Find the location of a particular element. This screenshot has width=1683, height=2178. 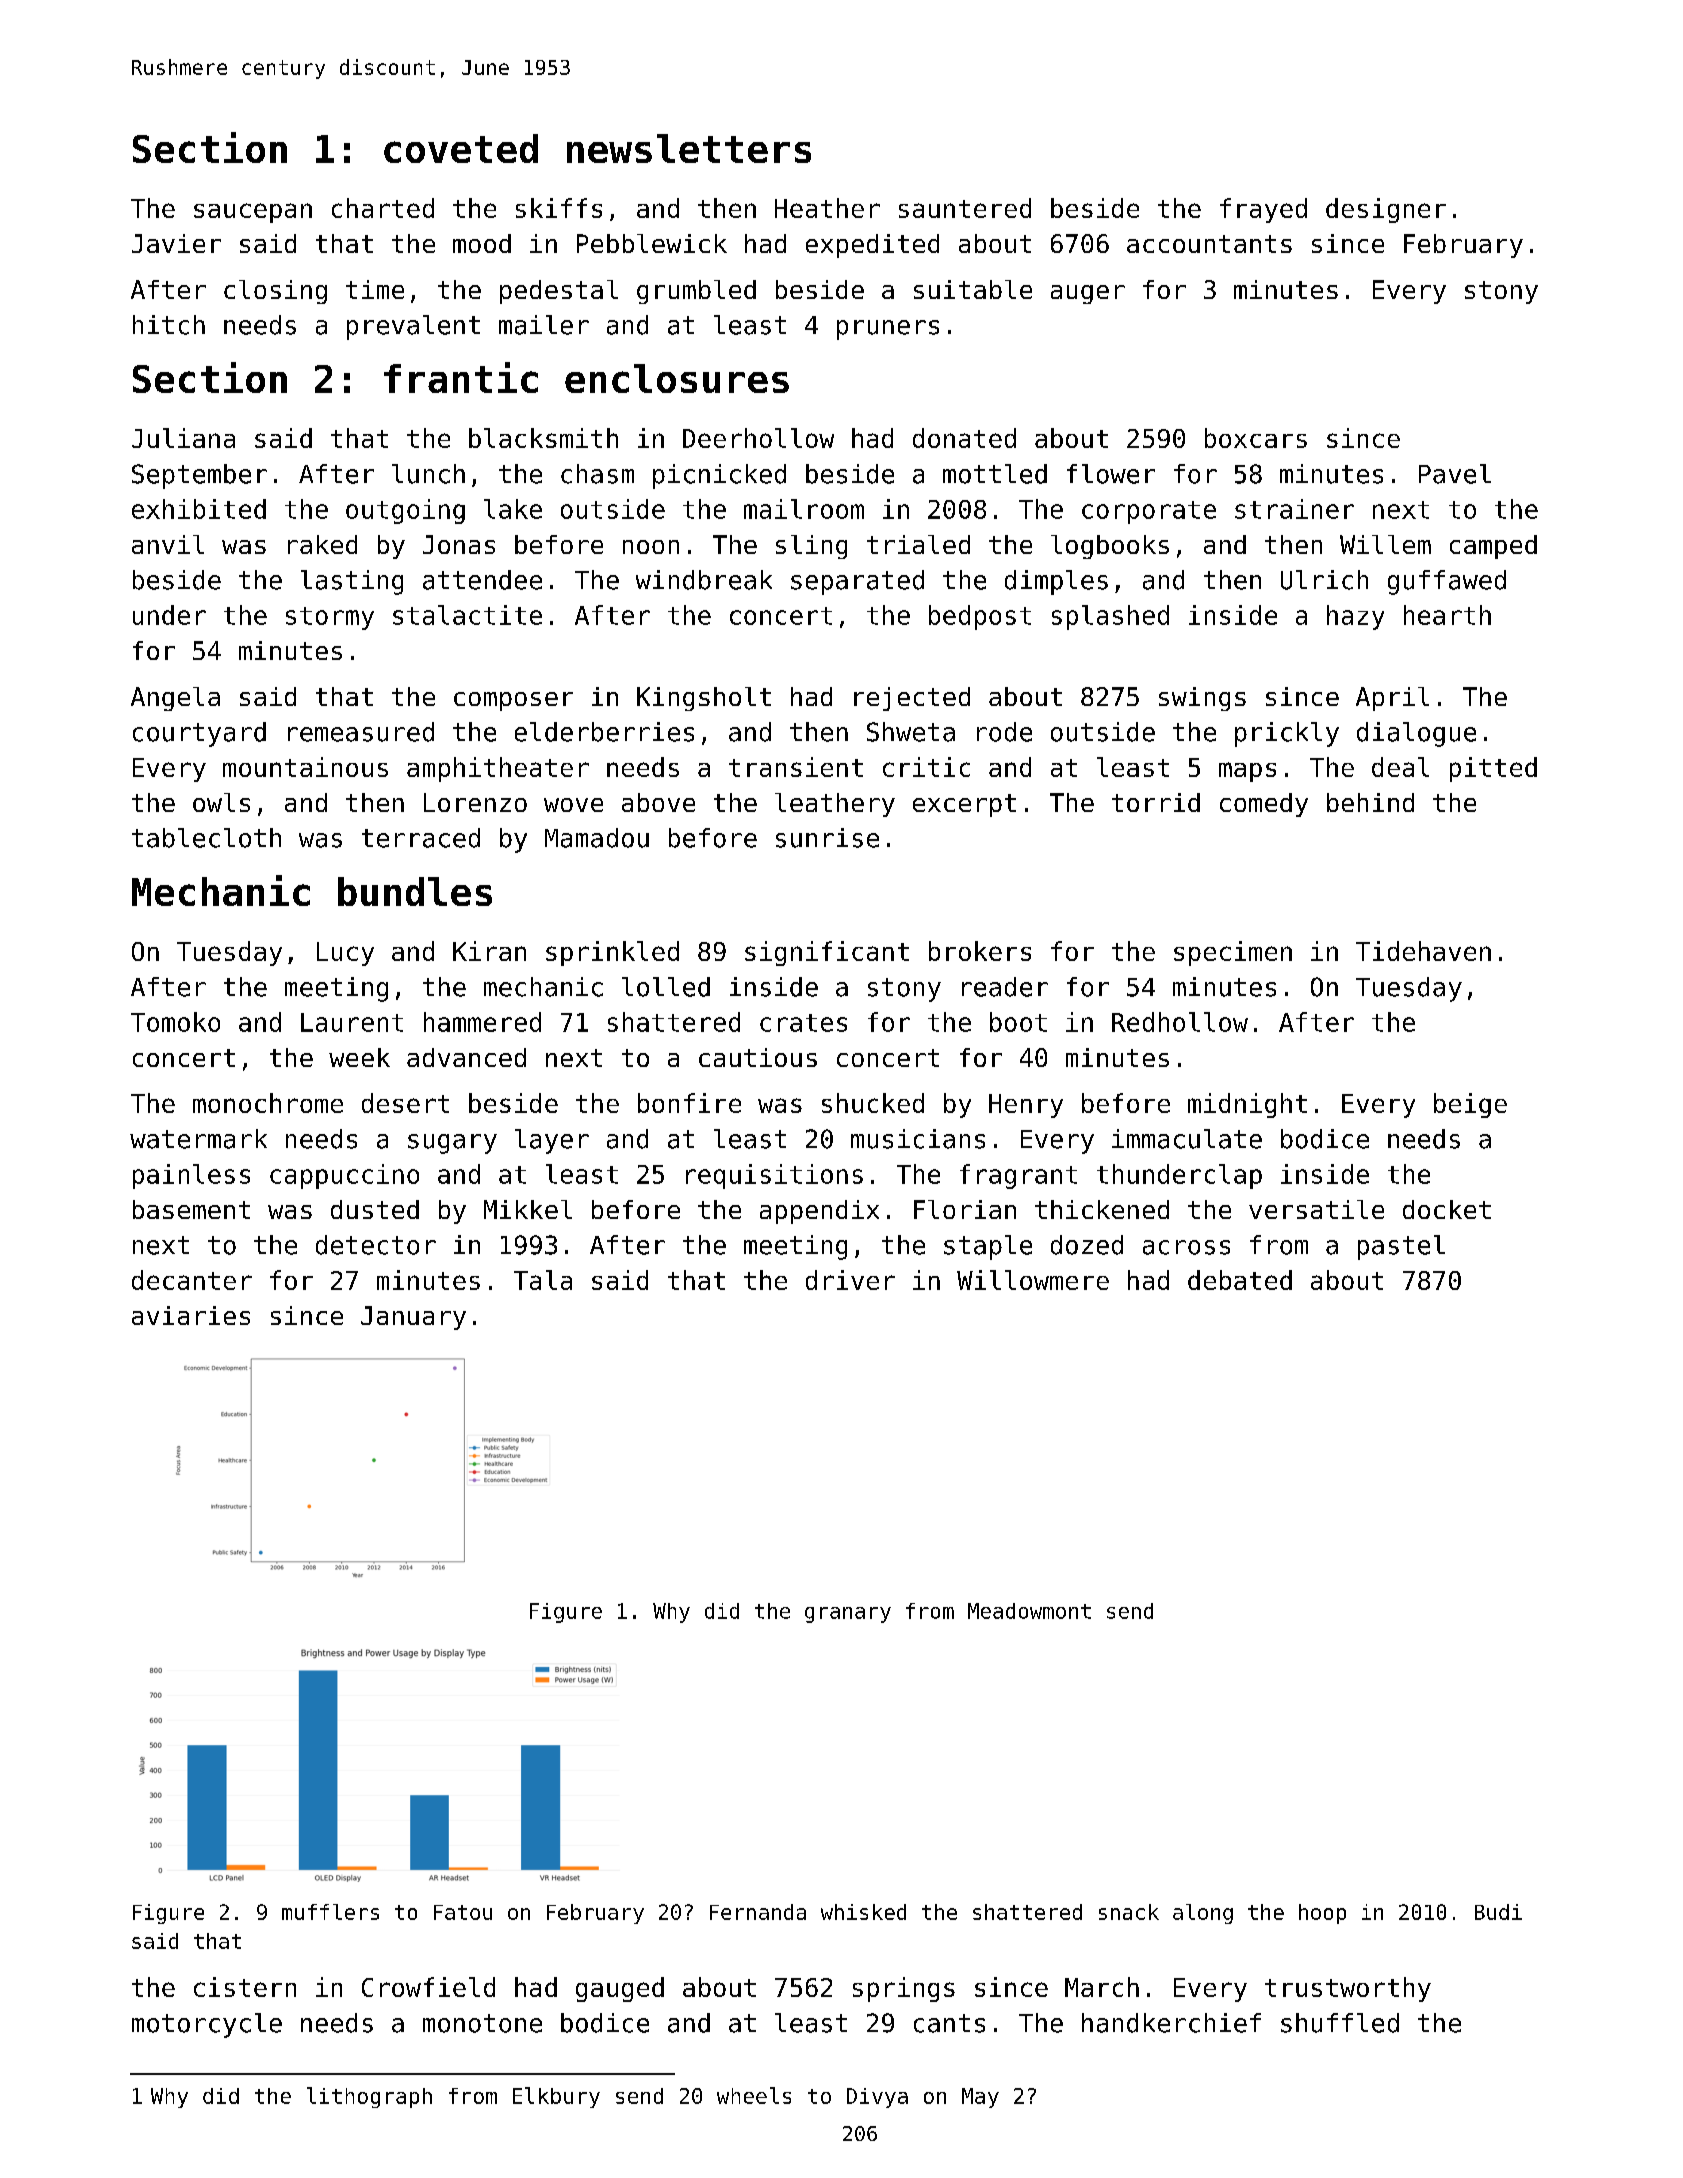

gauged is located at coordinates (620, 1989).
